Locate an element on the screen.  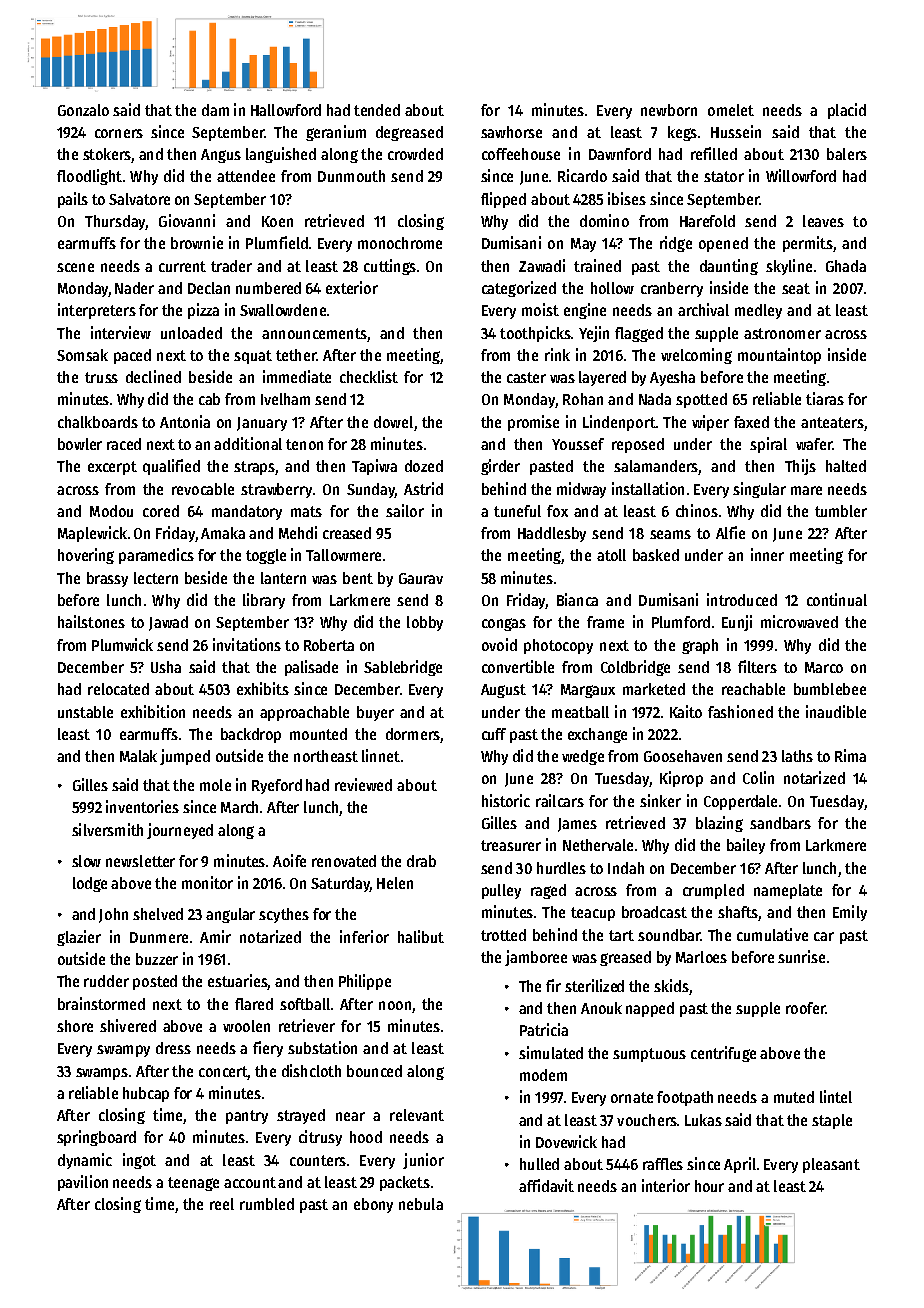
promise is located at coordinates (533, 423).
